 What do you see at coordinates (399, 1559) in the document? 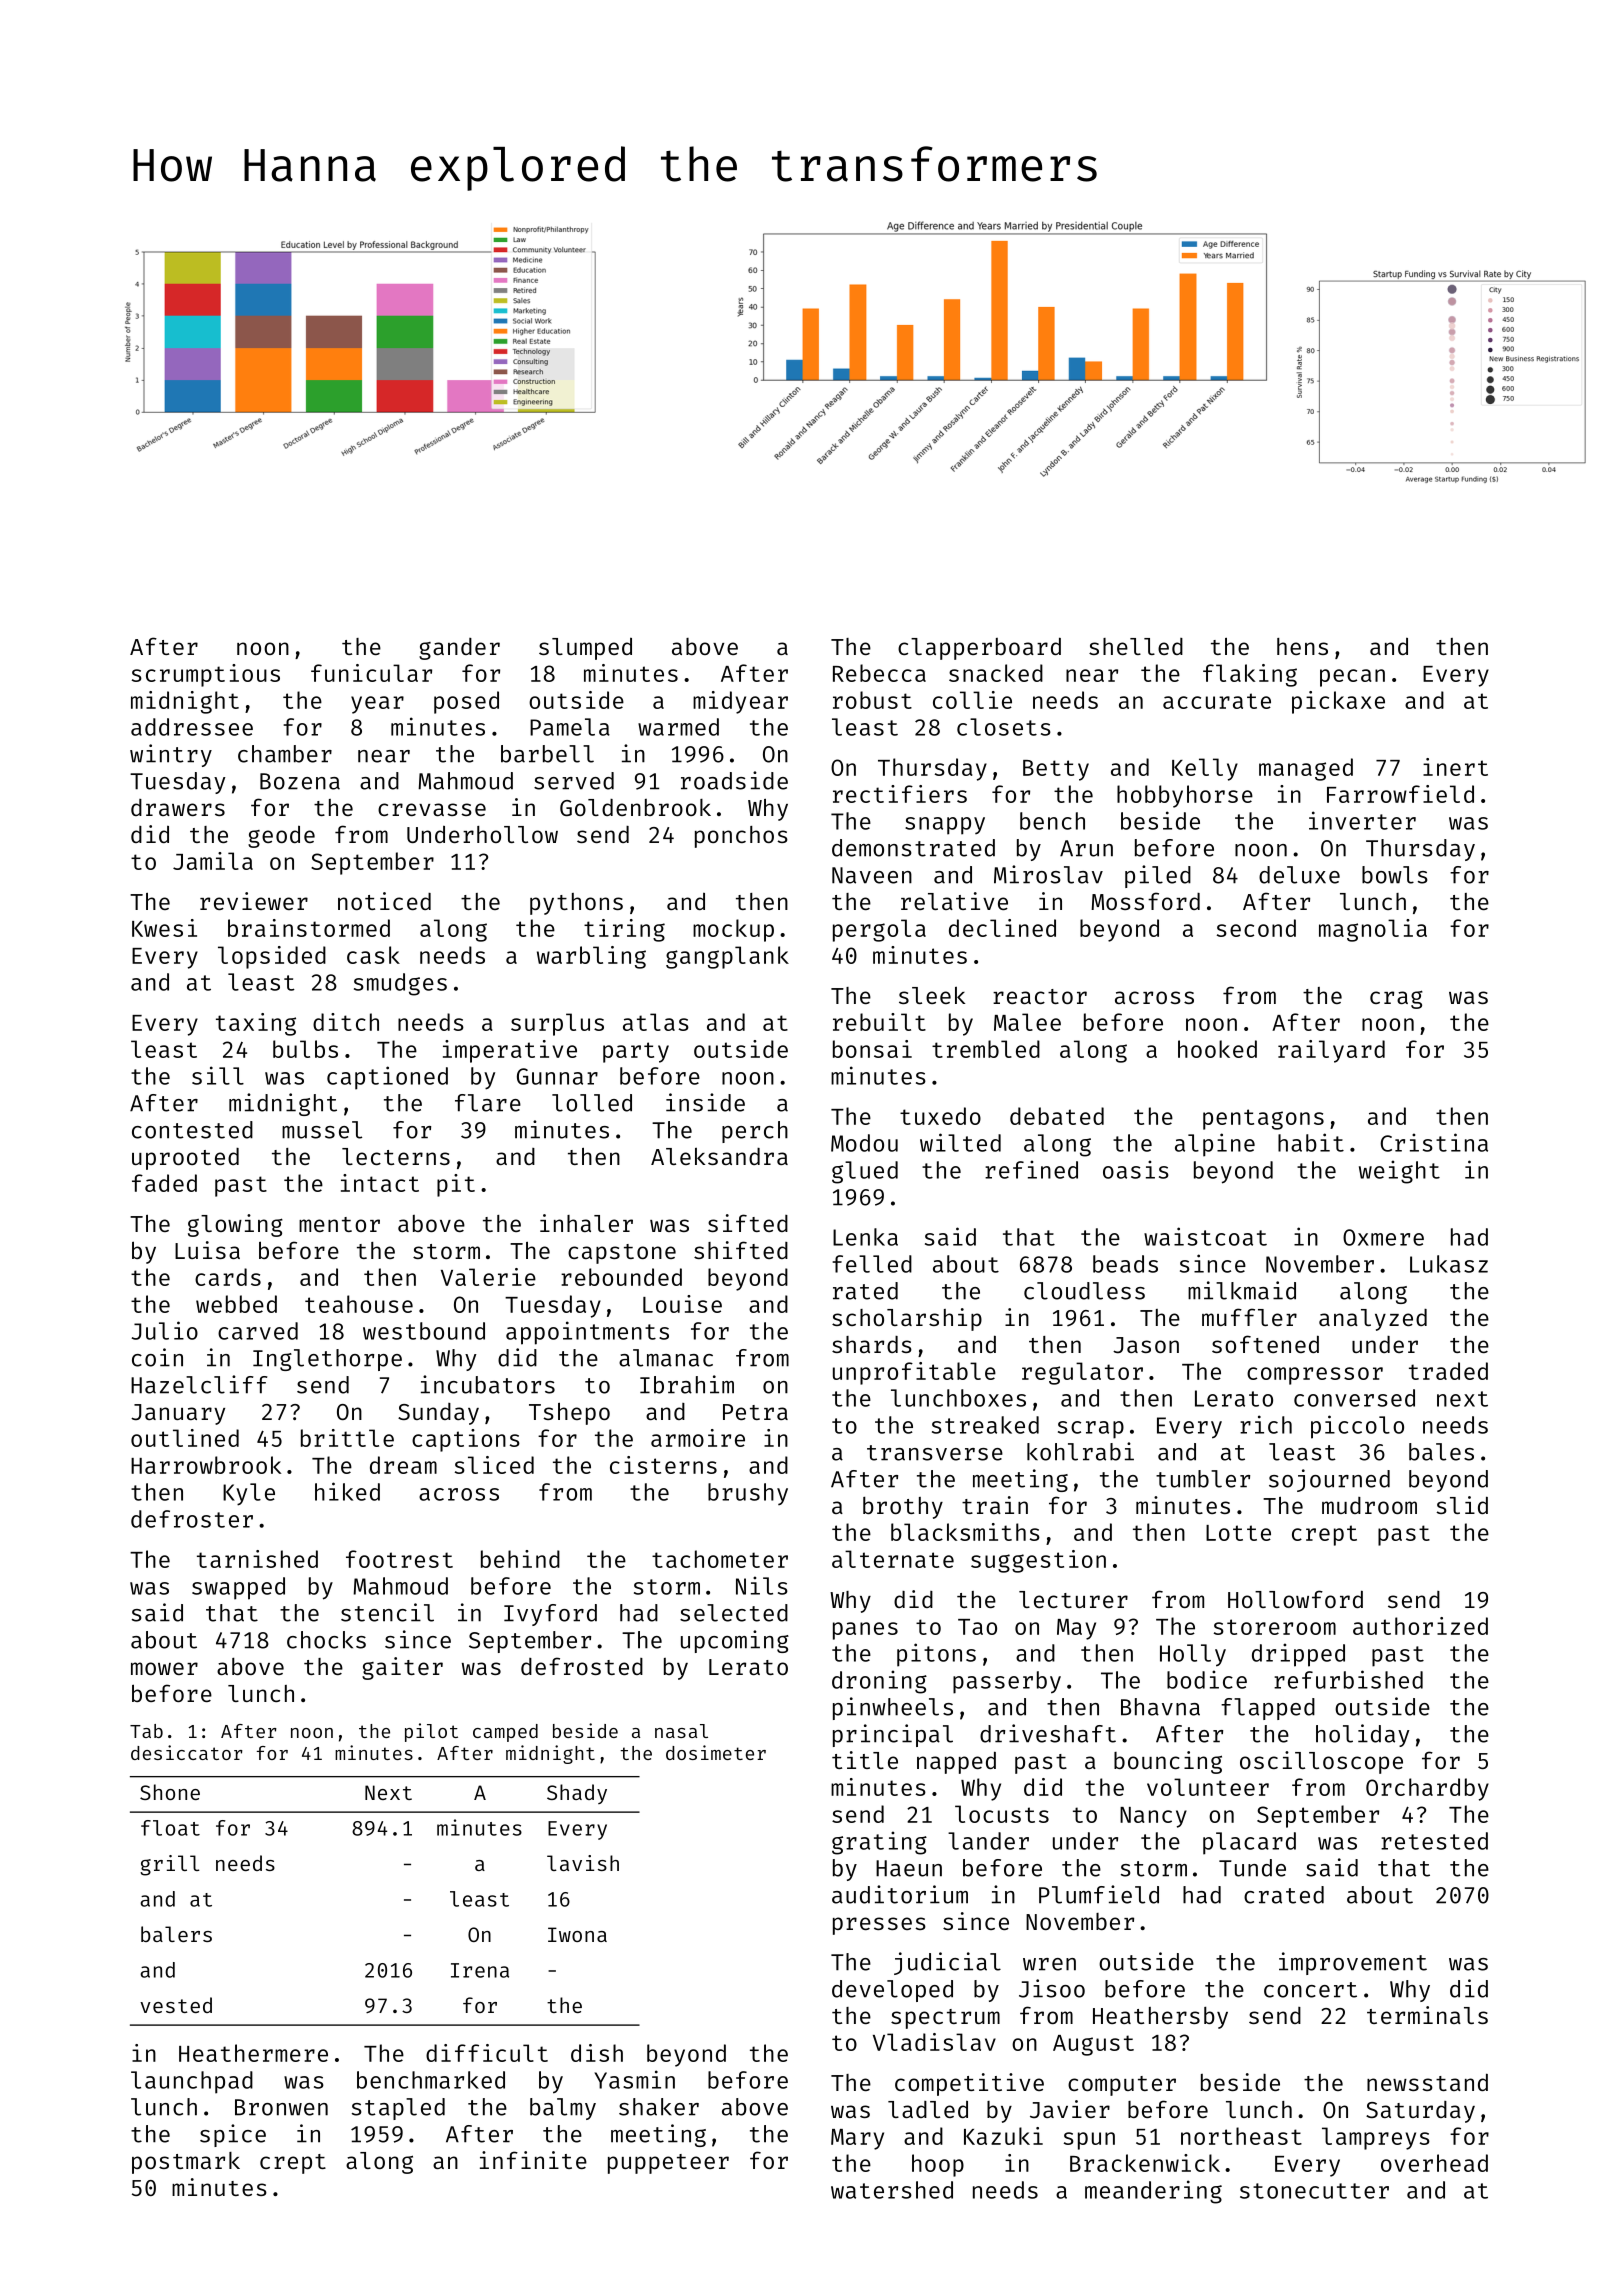
I see `footrest` at bounding box center [399, 1559].
